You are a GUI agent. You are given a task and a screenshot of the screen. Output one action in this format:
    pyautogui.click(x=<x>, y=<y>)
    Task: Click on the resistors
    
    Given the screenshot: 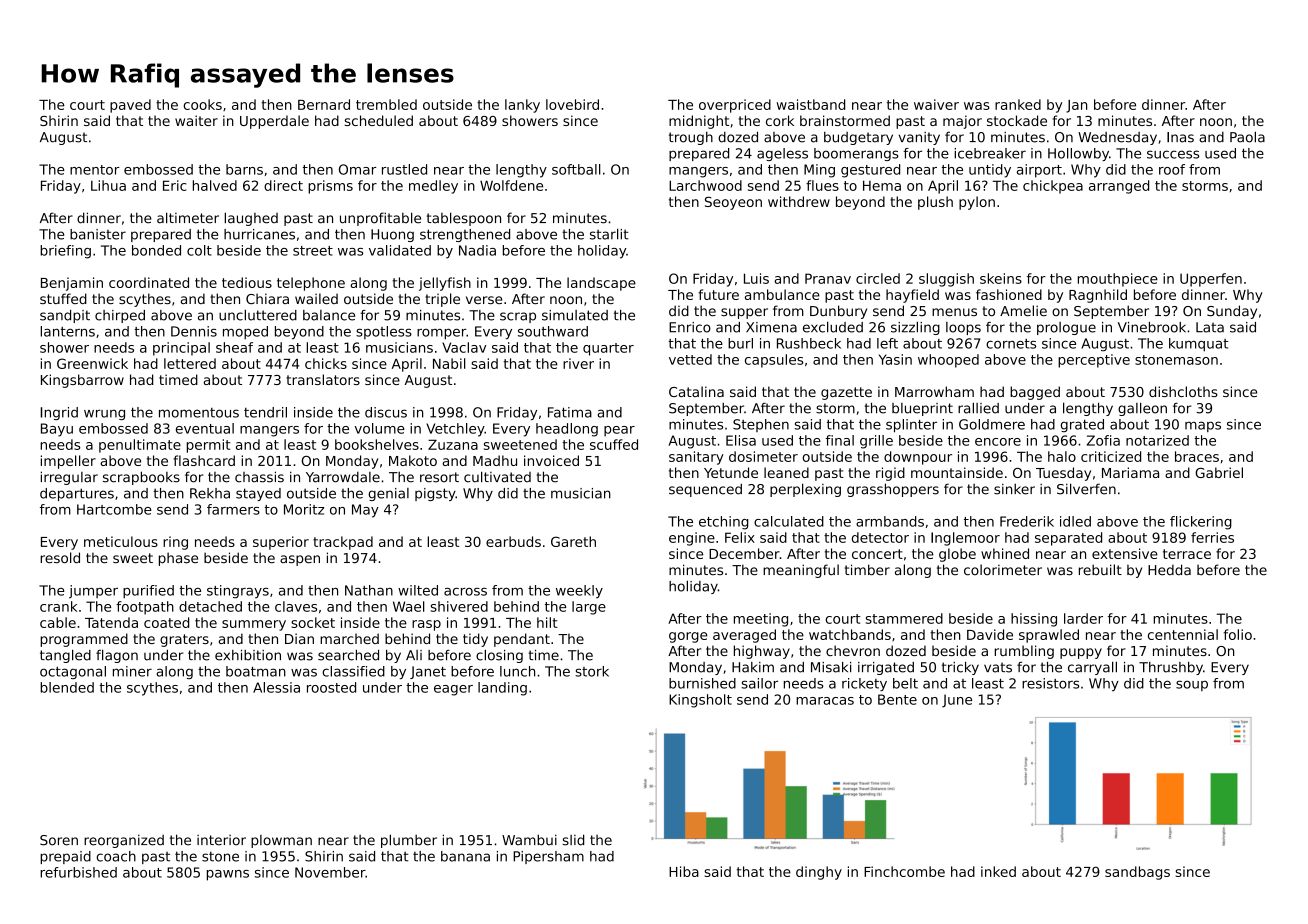 What is the action you would take?
    pyautogui.click(x=1050, y=683)
